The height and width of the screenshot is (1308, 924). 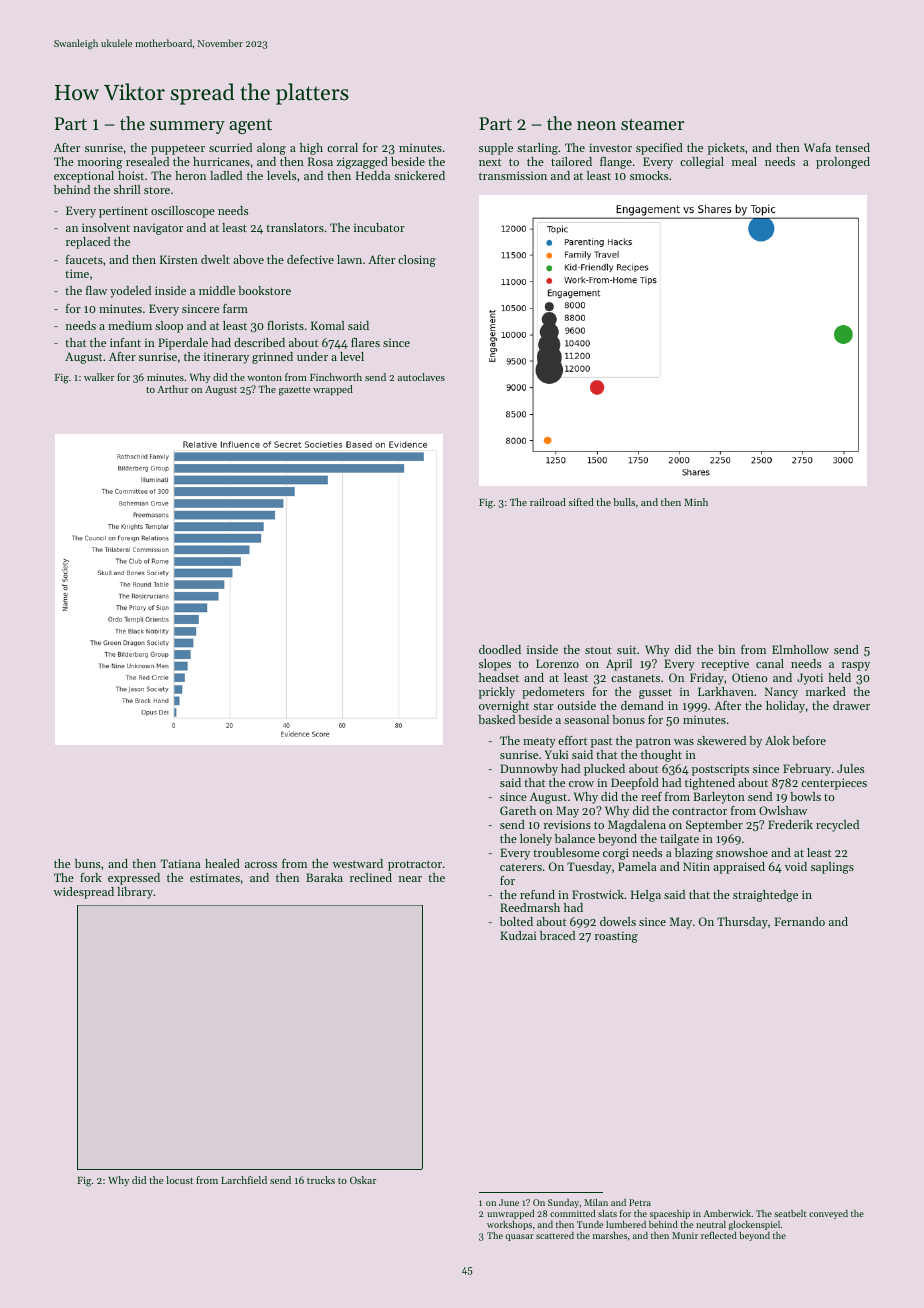 What do you see at coordinates (421, 377) in the screenshot?
I see `autoclaves` at bounding box center [421, 377].
